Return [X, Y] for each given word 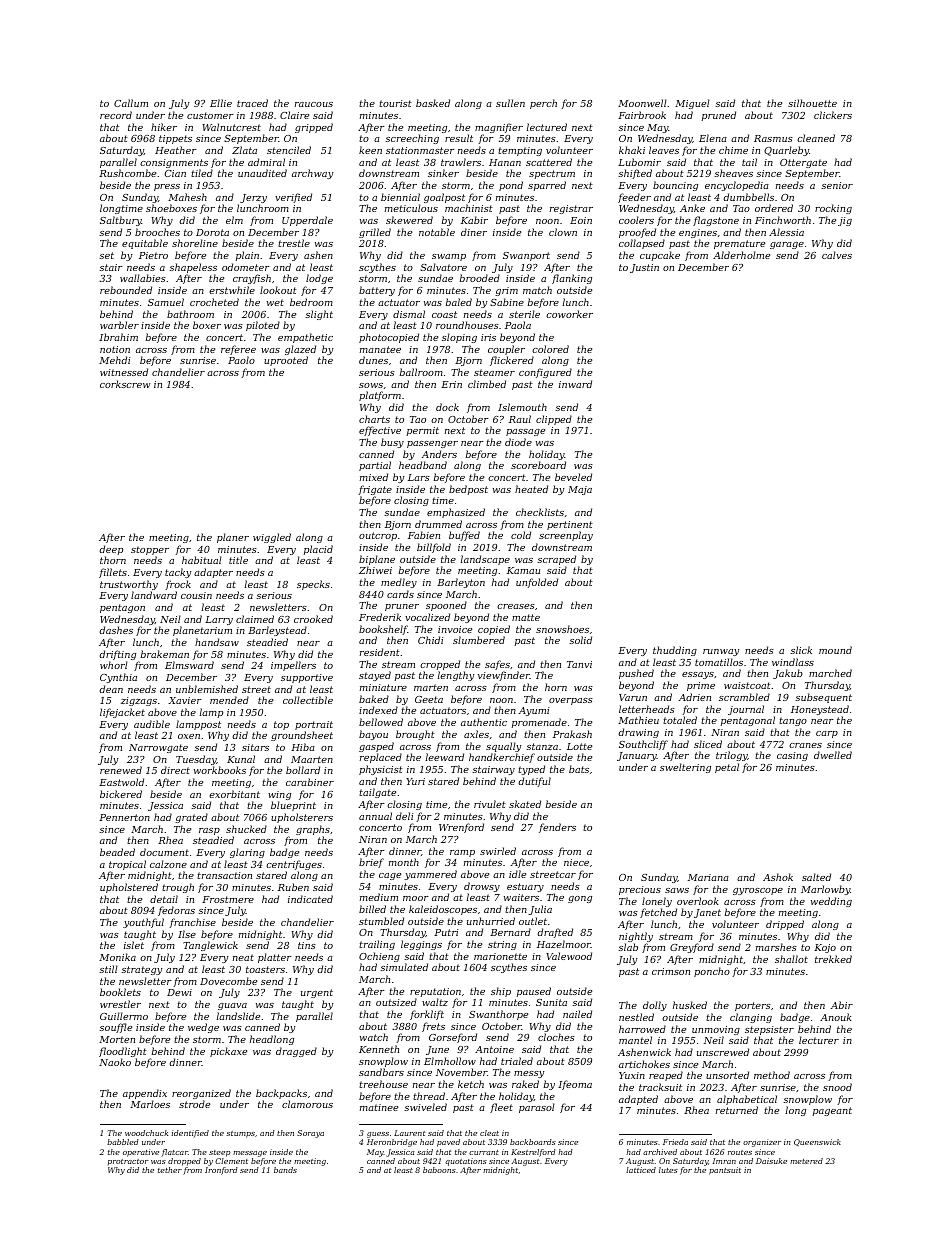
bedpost [468, 490]
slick [801, 650]
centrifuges [294, 865]
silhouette [812, 103]
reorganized [201, 1094]
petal [727, 768]
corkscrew [125, 384]
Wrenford [461, 828]
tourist [395, 103]
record [116, 115]
